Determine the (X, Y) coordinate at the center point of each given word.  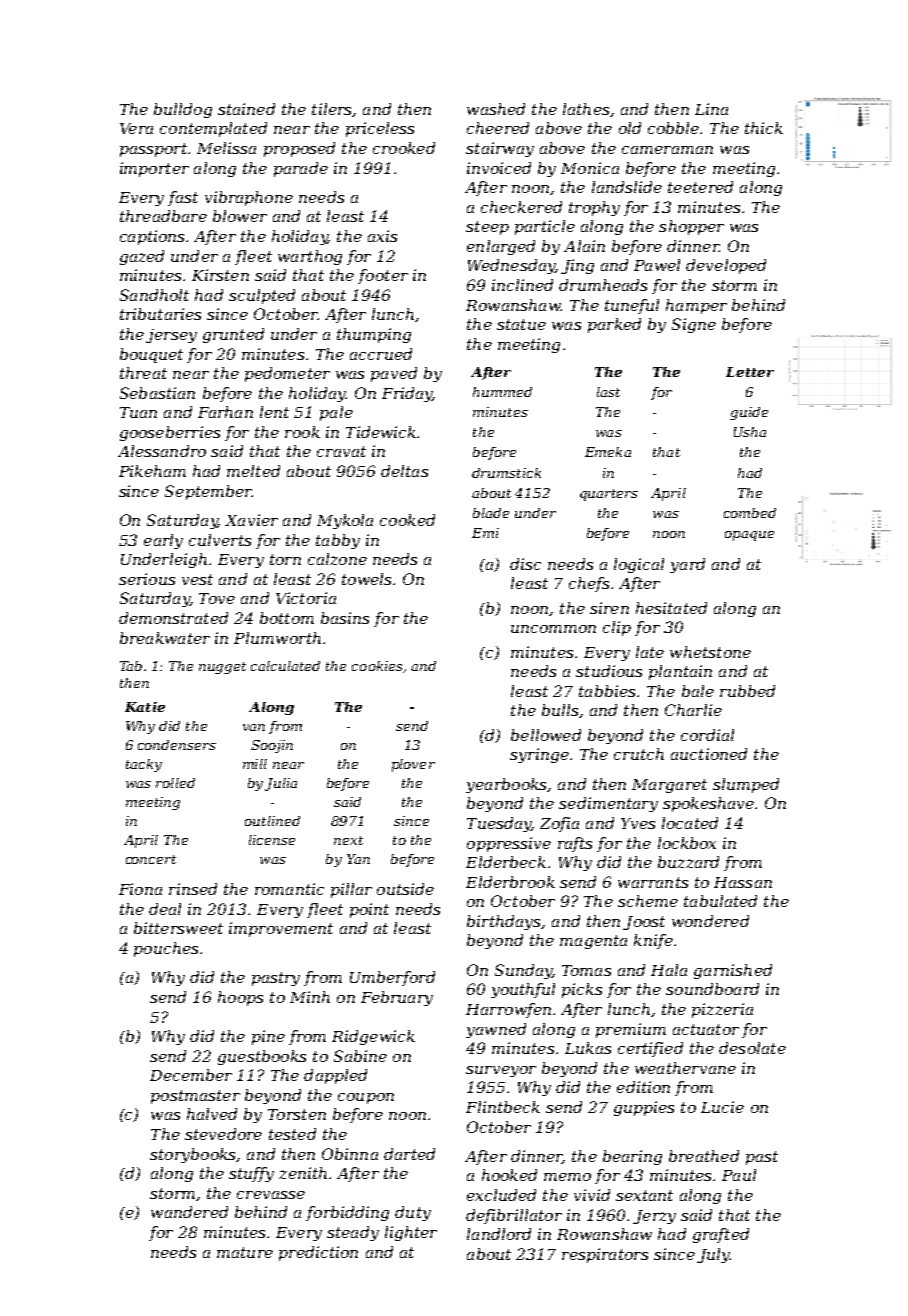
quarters (609, 495)
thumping (374, 335)
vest (197, 579)
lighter (411, 1233)
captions (152, 237)
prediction (318, 1253)
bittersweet (178, 928)
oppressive (509, 844)
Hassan (743, 882)
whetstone (710, 652)
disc (525, 564)
